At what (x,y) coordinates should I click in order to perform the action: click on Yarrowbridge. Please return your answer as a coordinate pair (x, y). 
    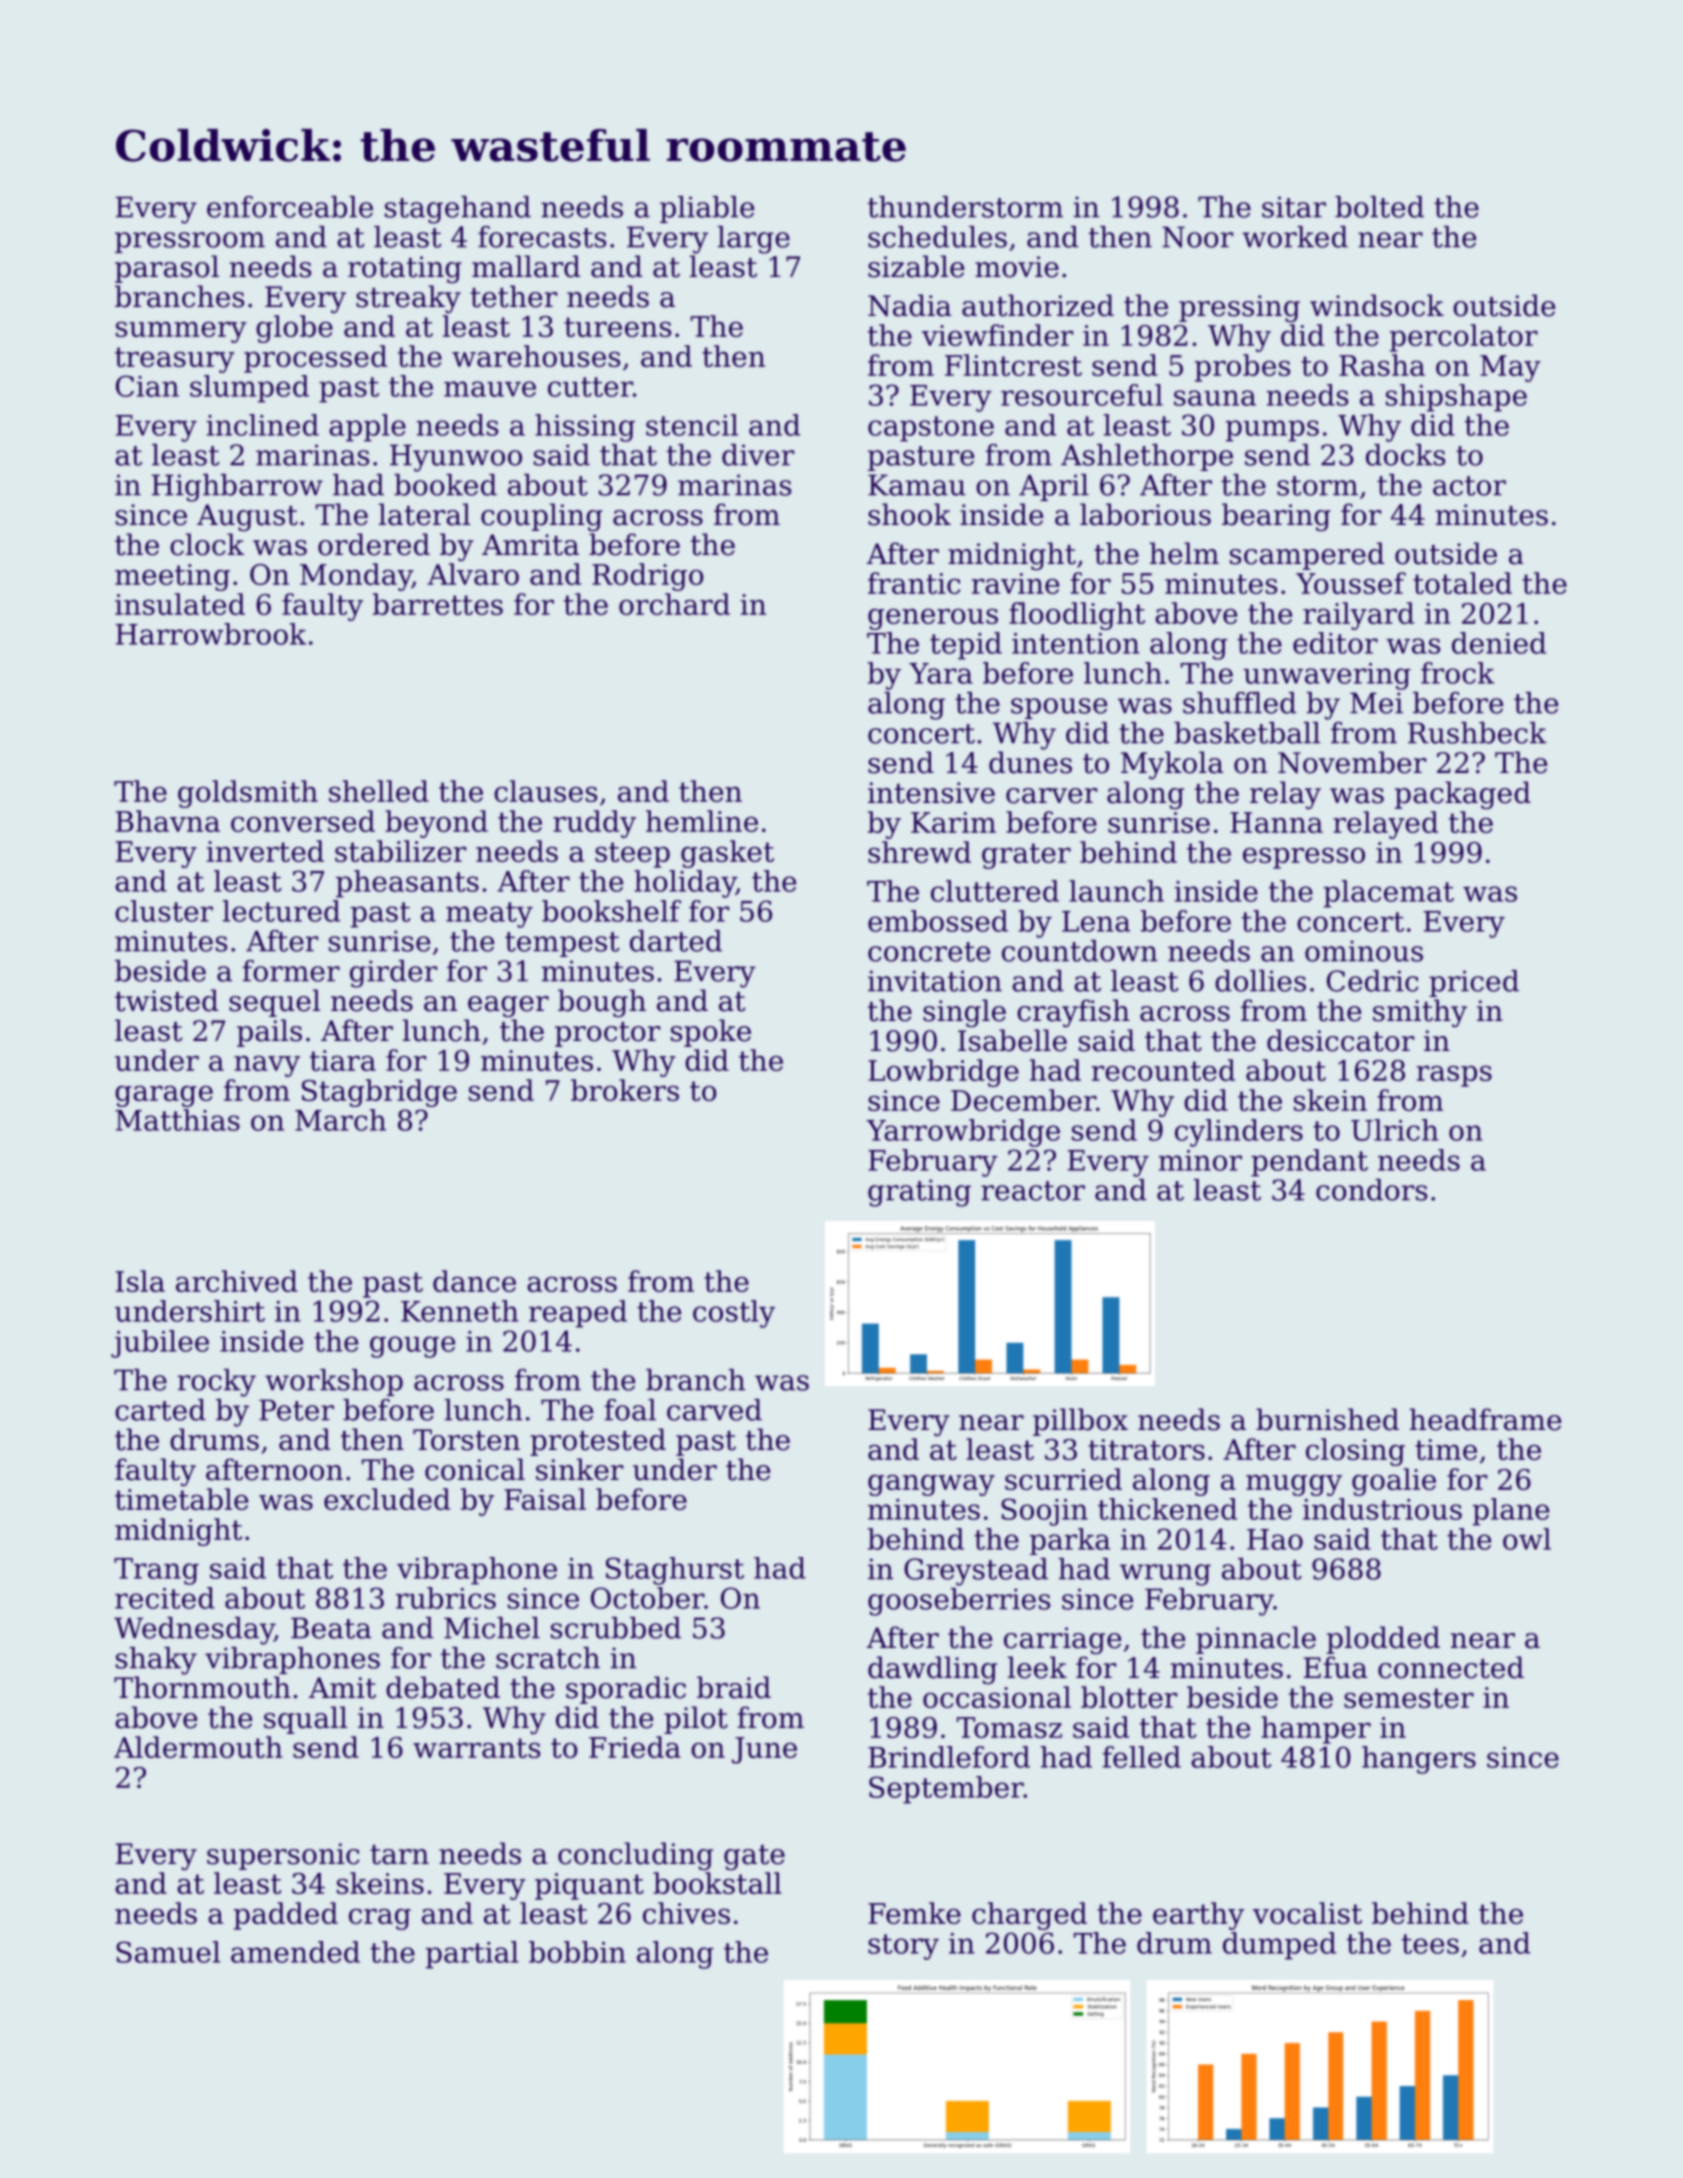
    Looking at the image, I should click on (963, 1133).
